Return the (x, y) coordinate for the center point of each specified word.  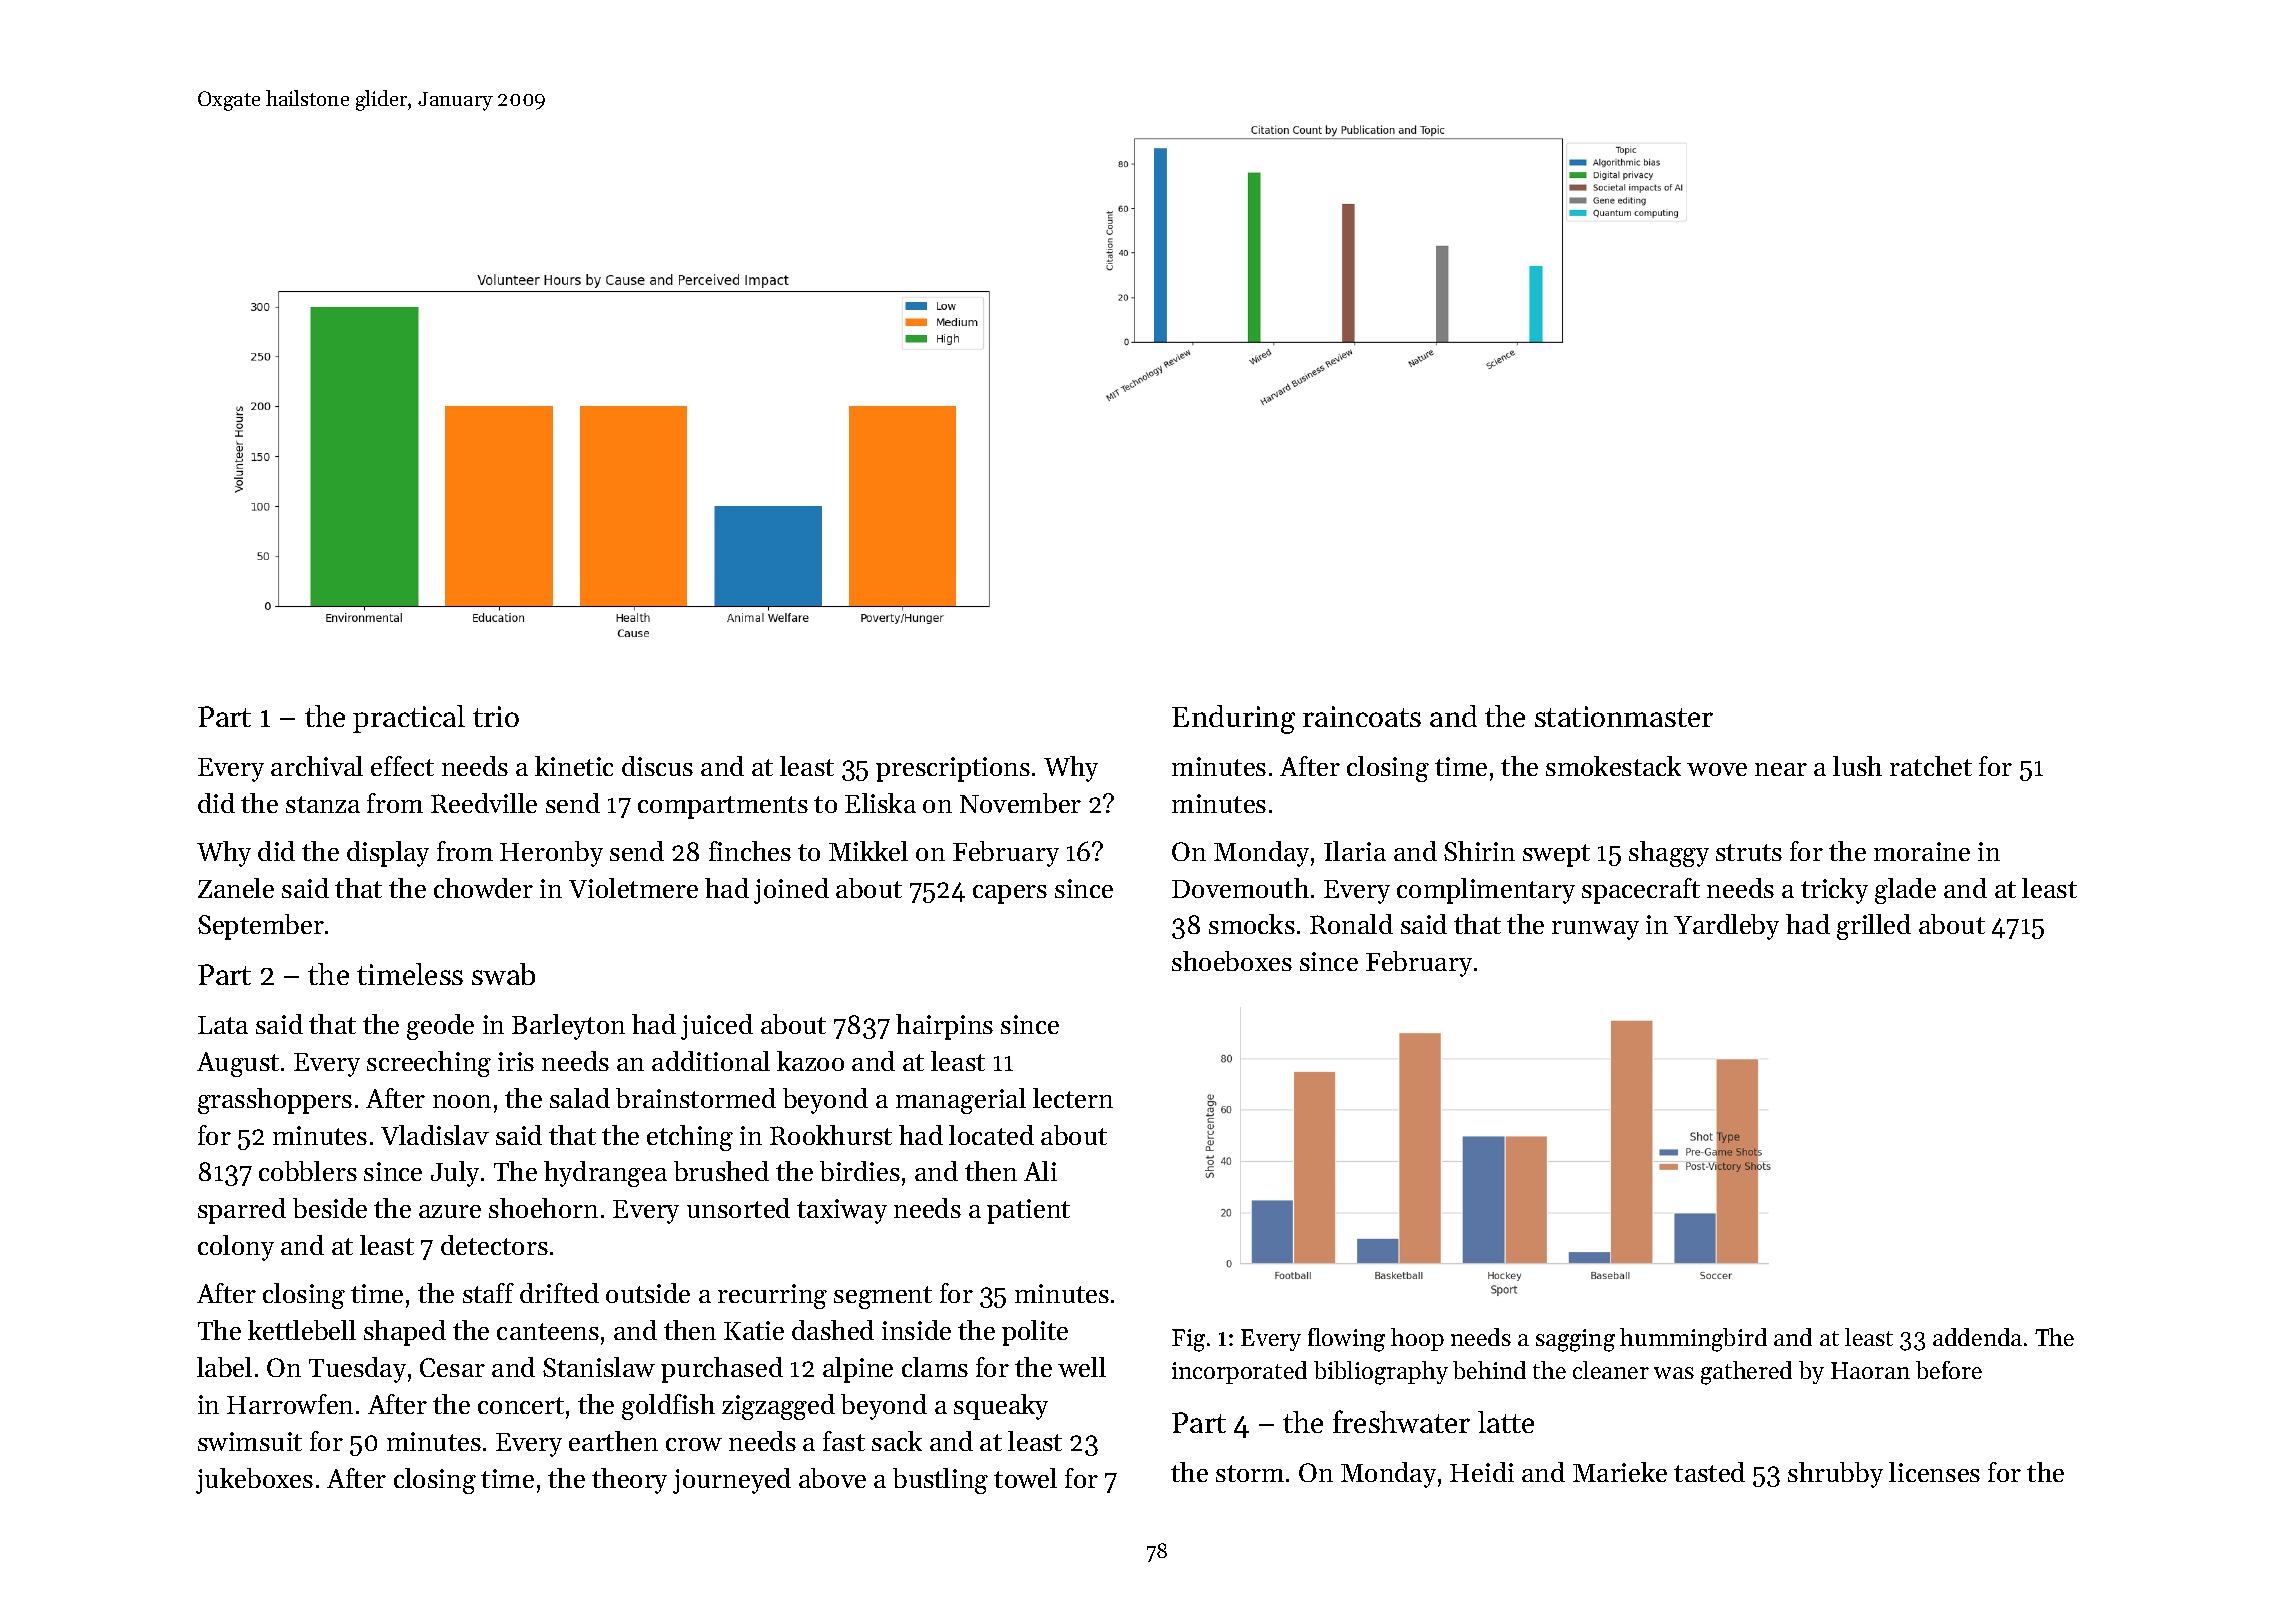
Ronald (1351, 924)
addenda (1977, 1337)
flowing (1346, 1340)
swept (1556, 855)
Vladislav (435, 1135)
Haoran (1870, 1370)
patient (1028, 1211)
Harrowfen (290, 1404)
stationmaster (1624, 716)
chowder (483, 888)
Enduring (1233, 719)
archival (317, 766)
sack (897, 1441)
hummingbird (1693, 1340)
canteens (548, 1331)
